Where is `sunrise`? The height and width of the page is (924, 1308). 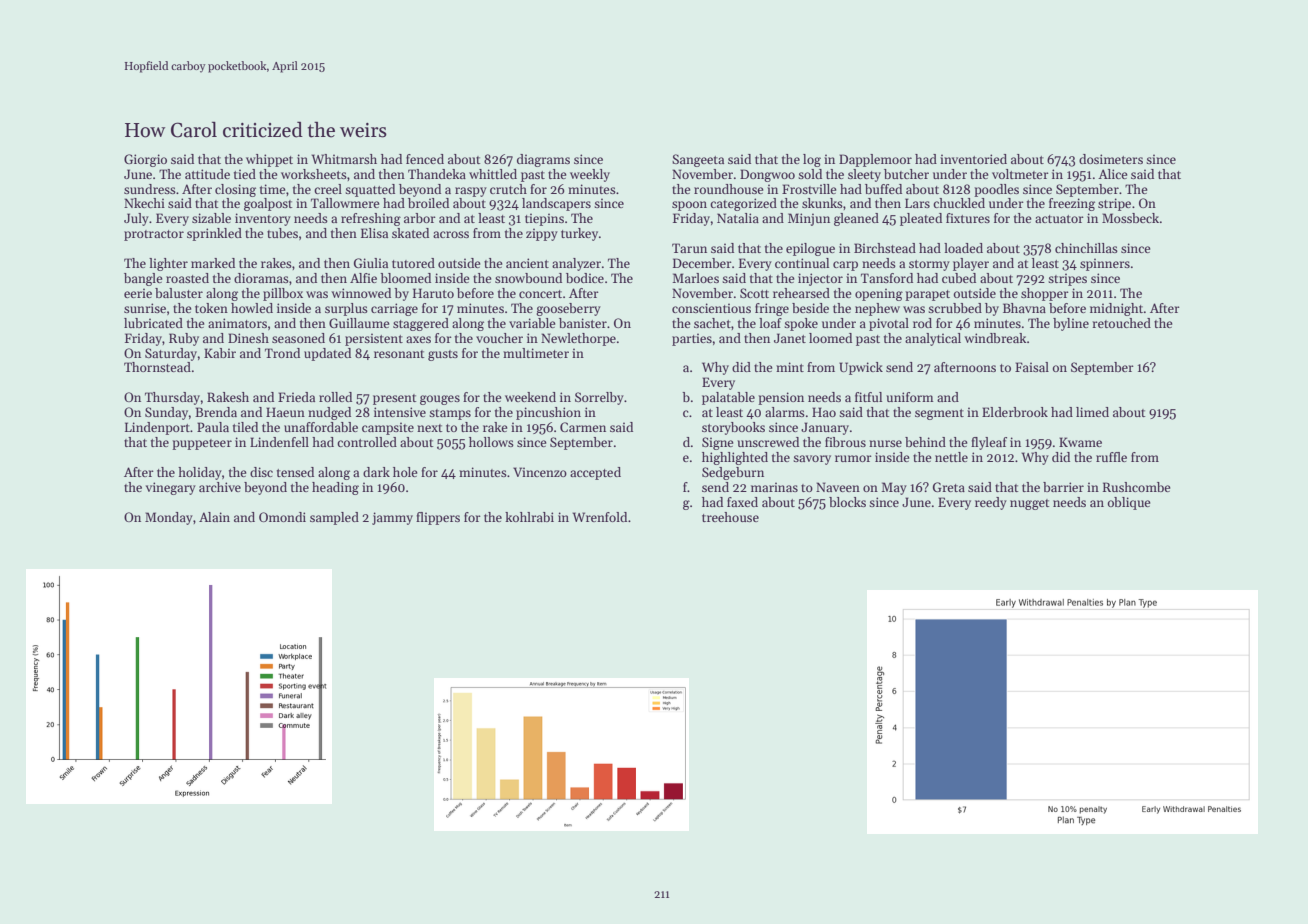 sunrise is located at coordinates (145, 308).
